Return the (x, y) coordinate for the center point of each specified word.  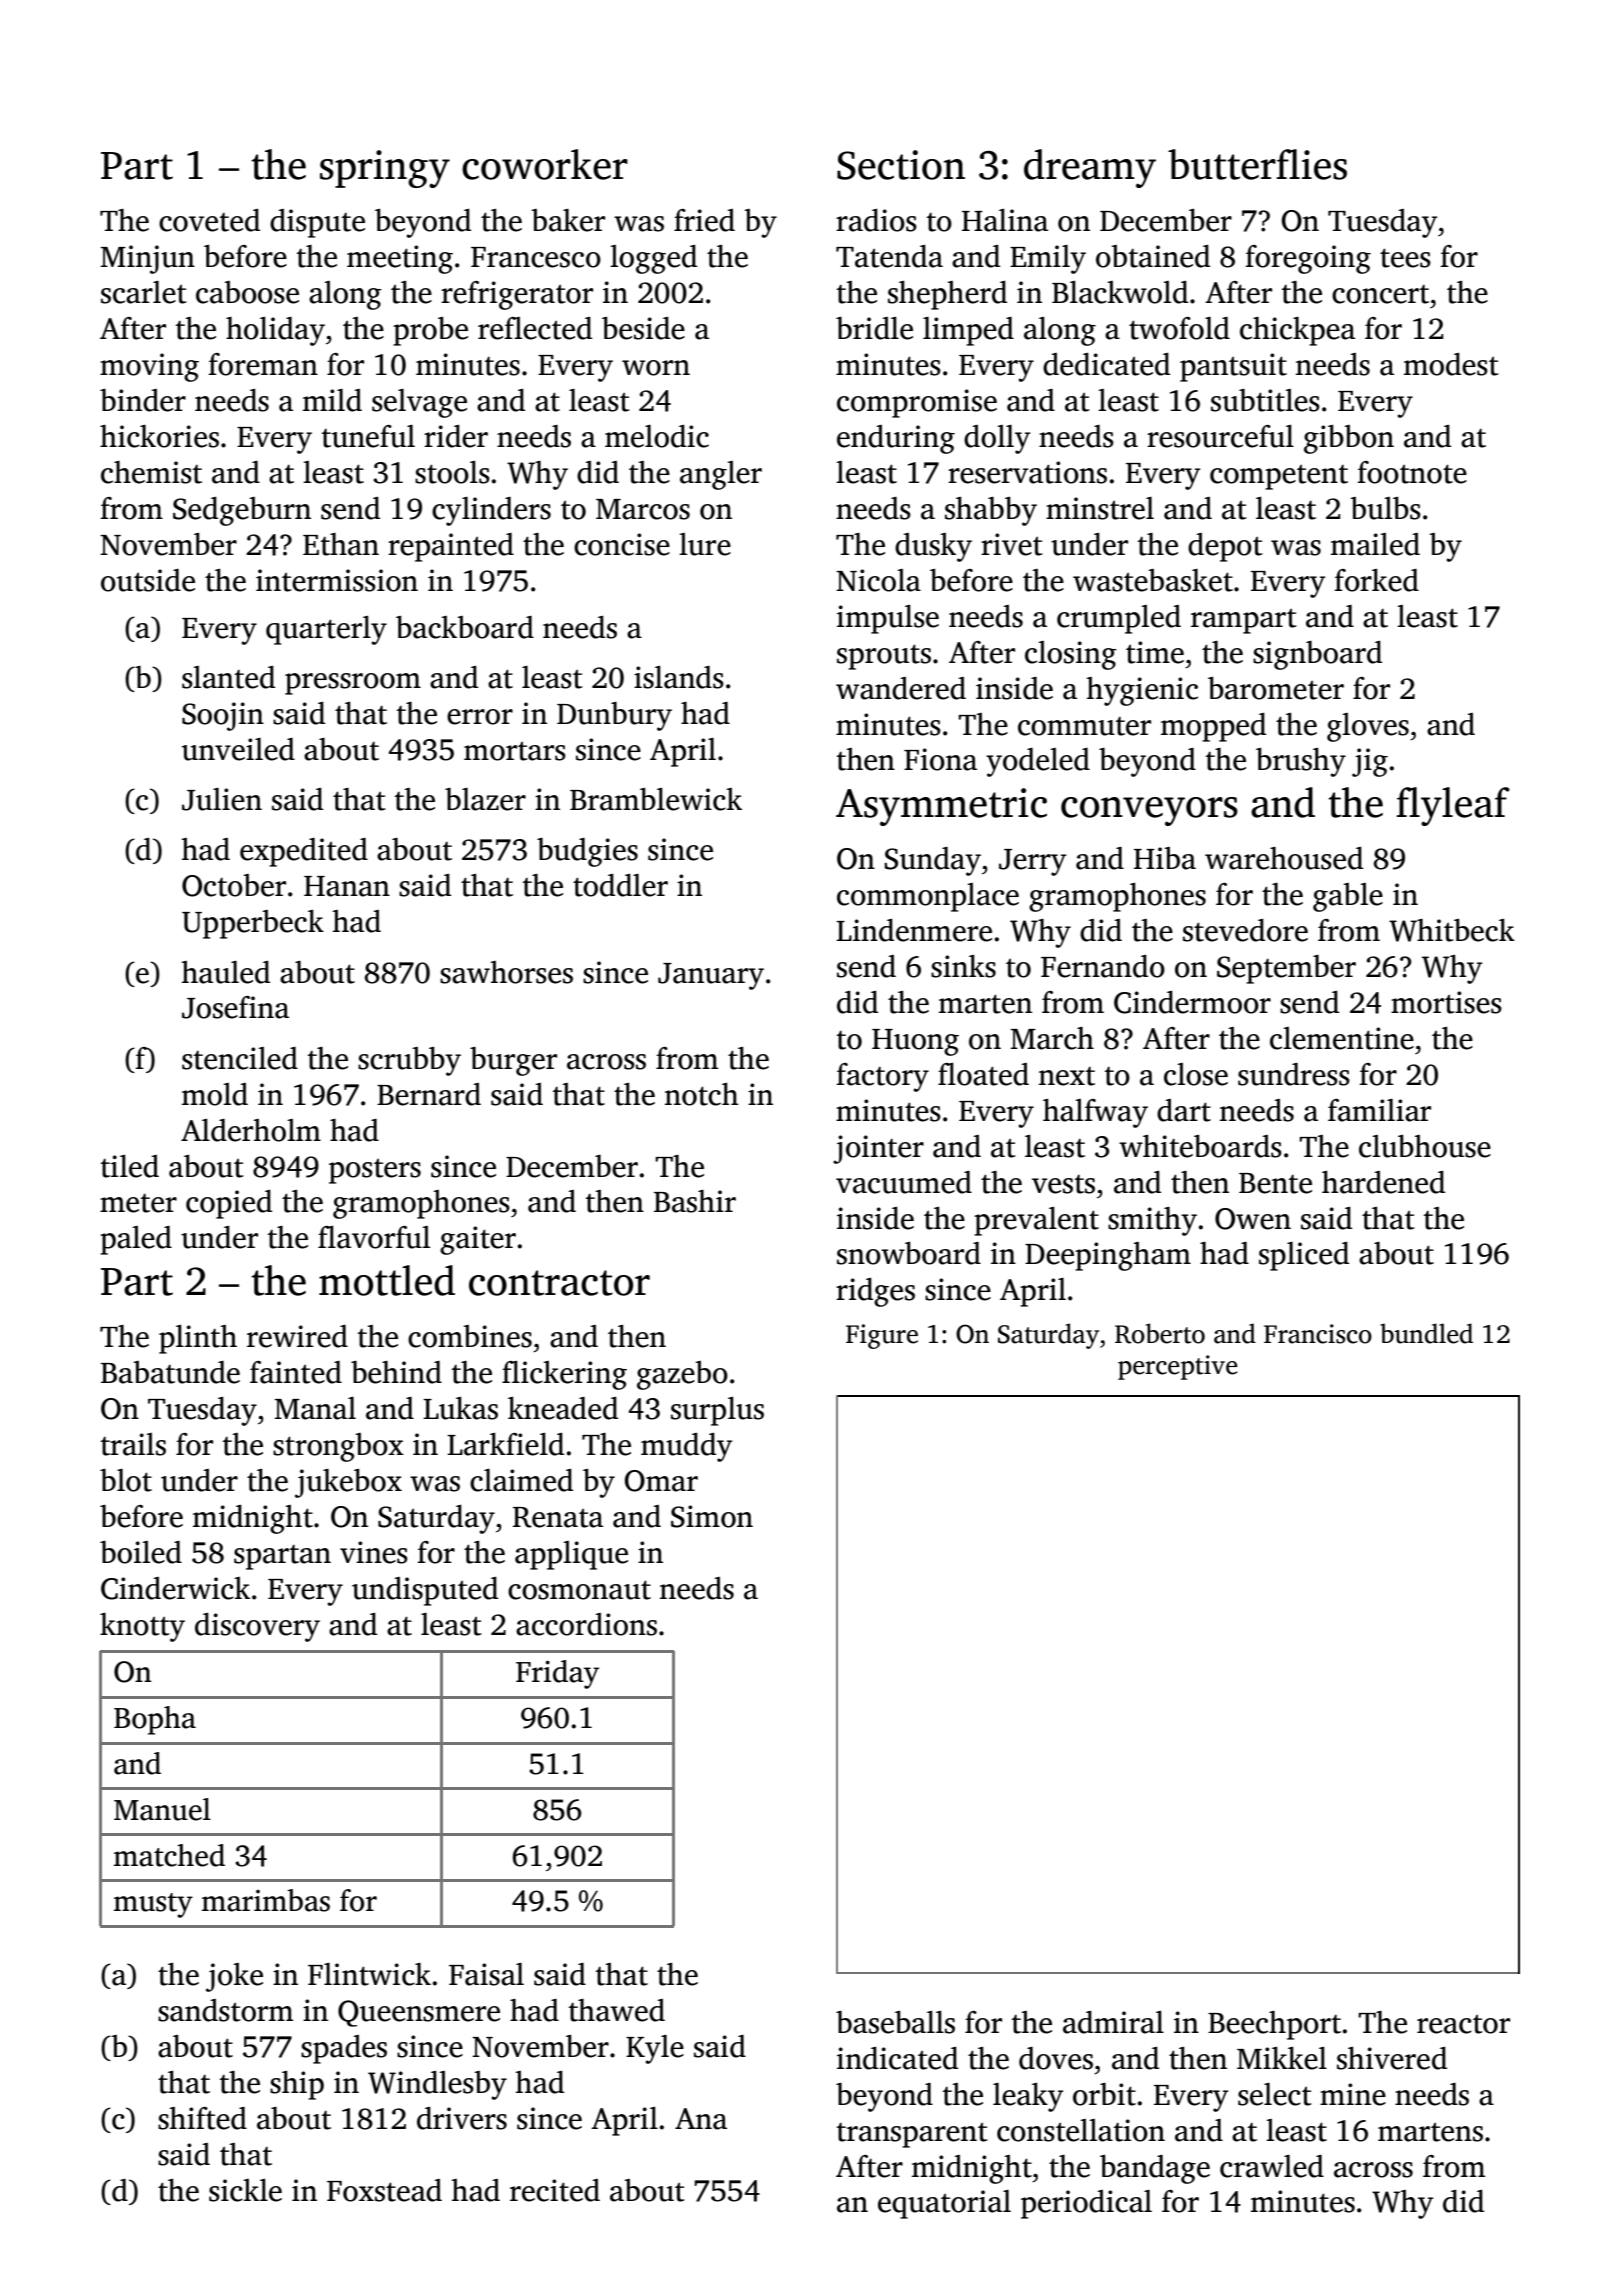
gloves (1368, 727)
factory (883, 1077)
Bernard (429, 1094)
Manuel (162, 1809)
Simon (712, 1516)
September (1286, 969)
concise (622, 544)
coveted (209, 220)
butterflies (1257, 164)
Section (901, 165)
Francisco (1318, 1334)
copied (229, 1204)
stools (452, 472)
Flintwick (369, 1974)
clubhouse (1425, 1146)
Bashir (695, 1201)
